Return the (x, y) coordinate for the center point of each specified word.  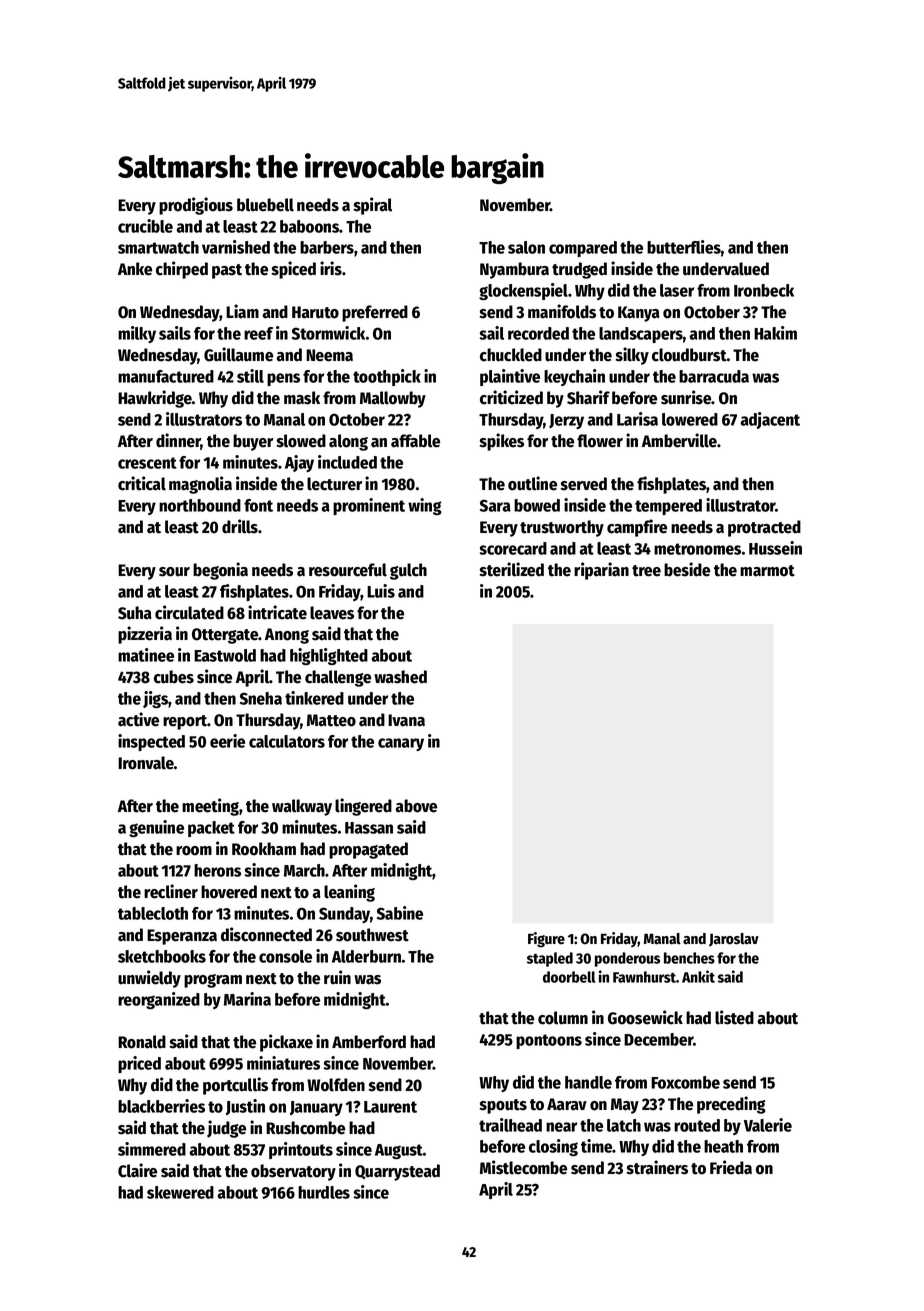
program (213, 981)
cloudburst (689, 355)
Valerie (768, 1125)
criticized (511, 397)
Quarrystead (397, 1172)
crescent (147, 463)
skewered (180, 1192)
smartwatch (158, 247)
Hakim (775, 333)
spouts (503, 1106)
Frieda (731, 1167)
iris (331, 268)
